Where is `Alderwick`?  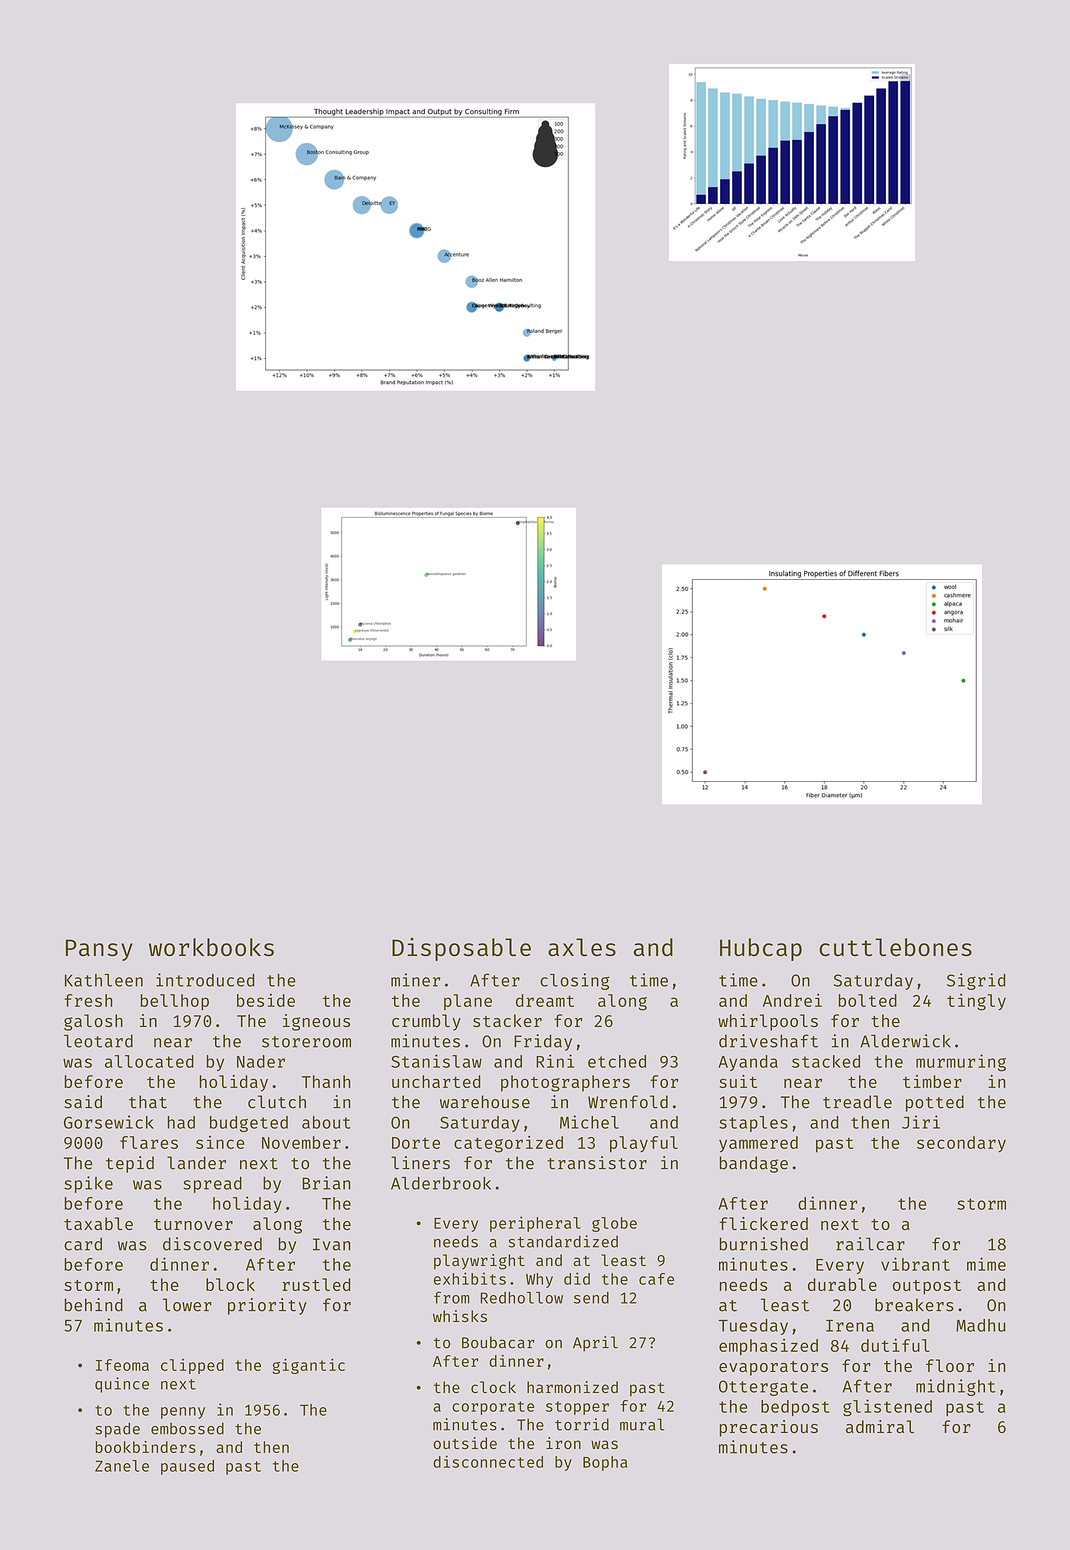
Alderwick is located at coordinates (905, 1041).
